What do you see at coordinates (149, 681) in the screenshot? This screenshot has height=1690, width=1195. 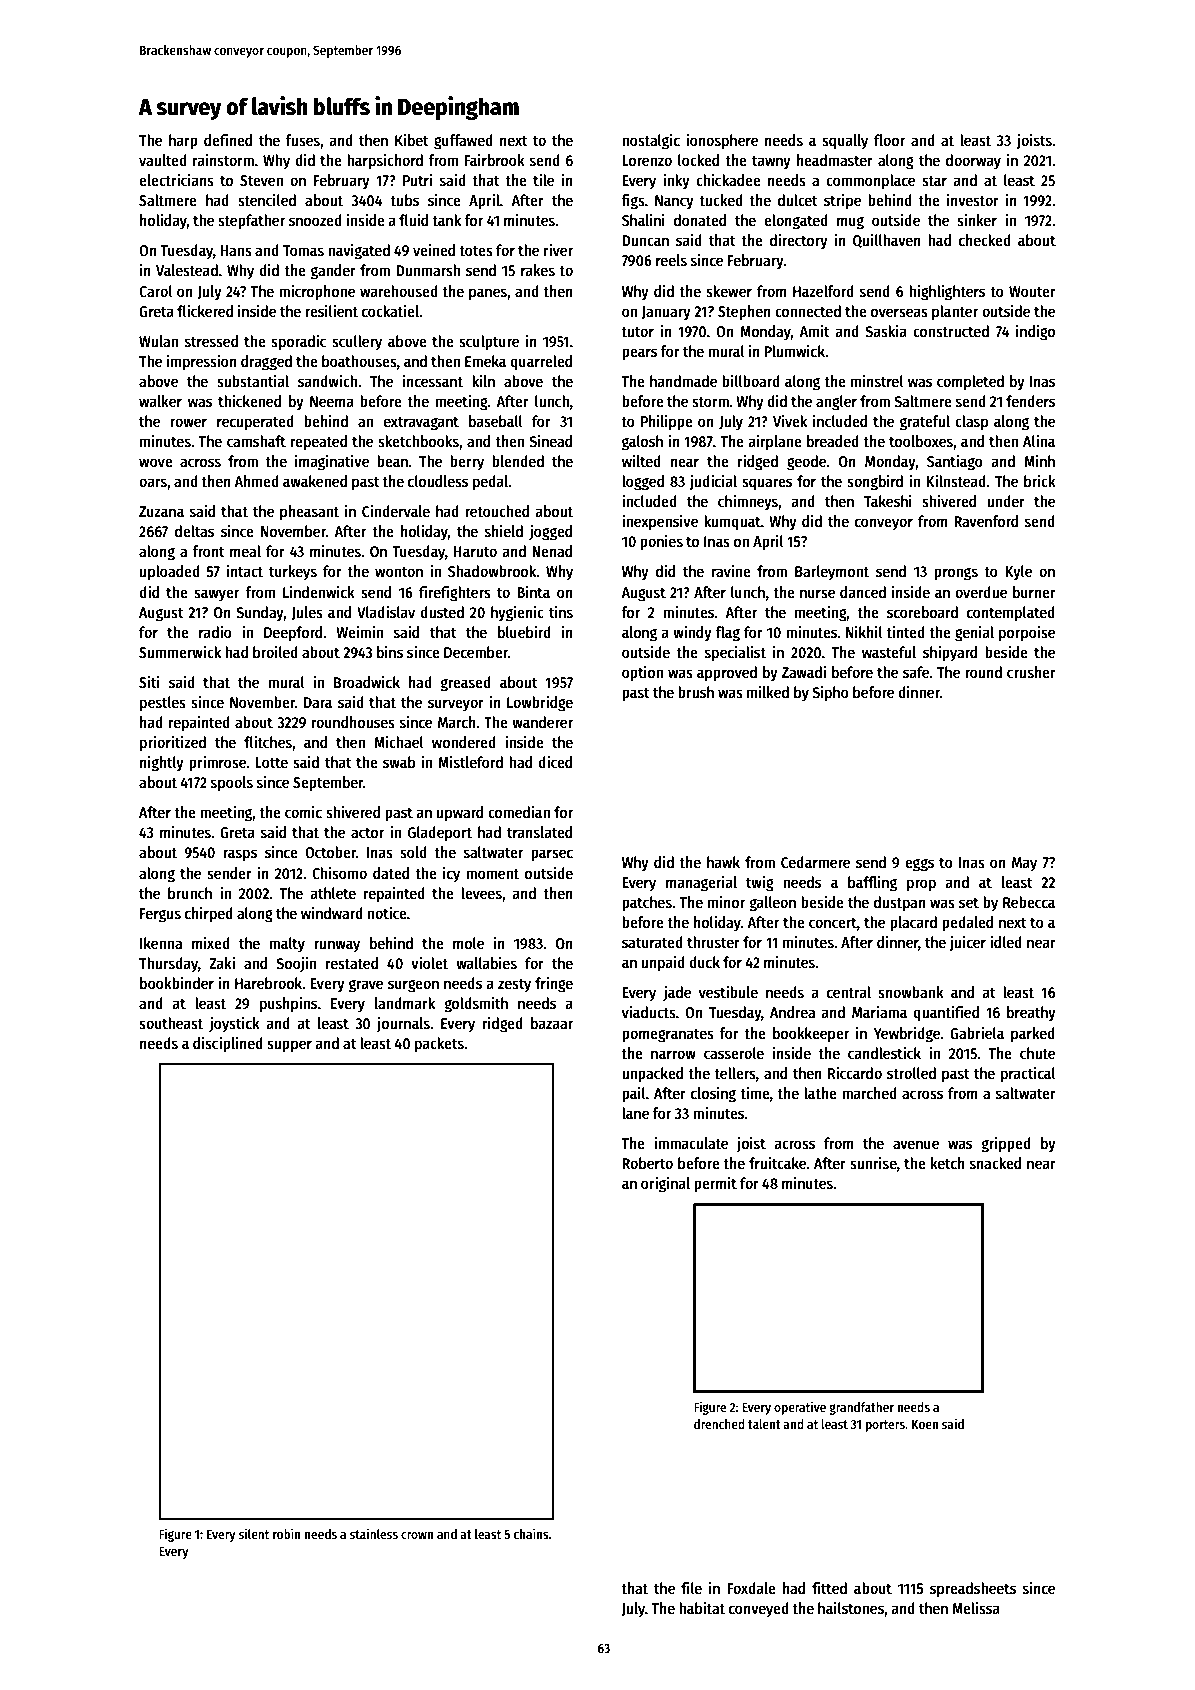 I see `Siti` at bounding box center [149, 681].
